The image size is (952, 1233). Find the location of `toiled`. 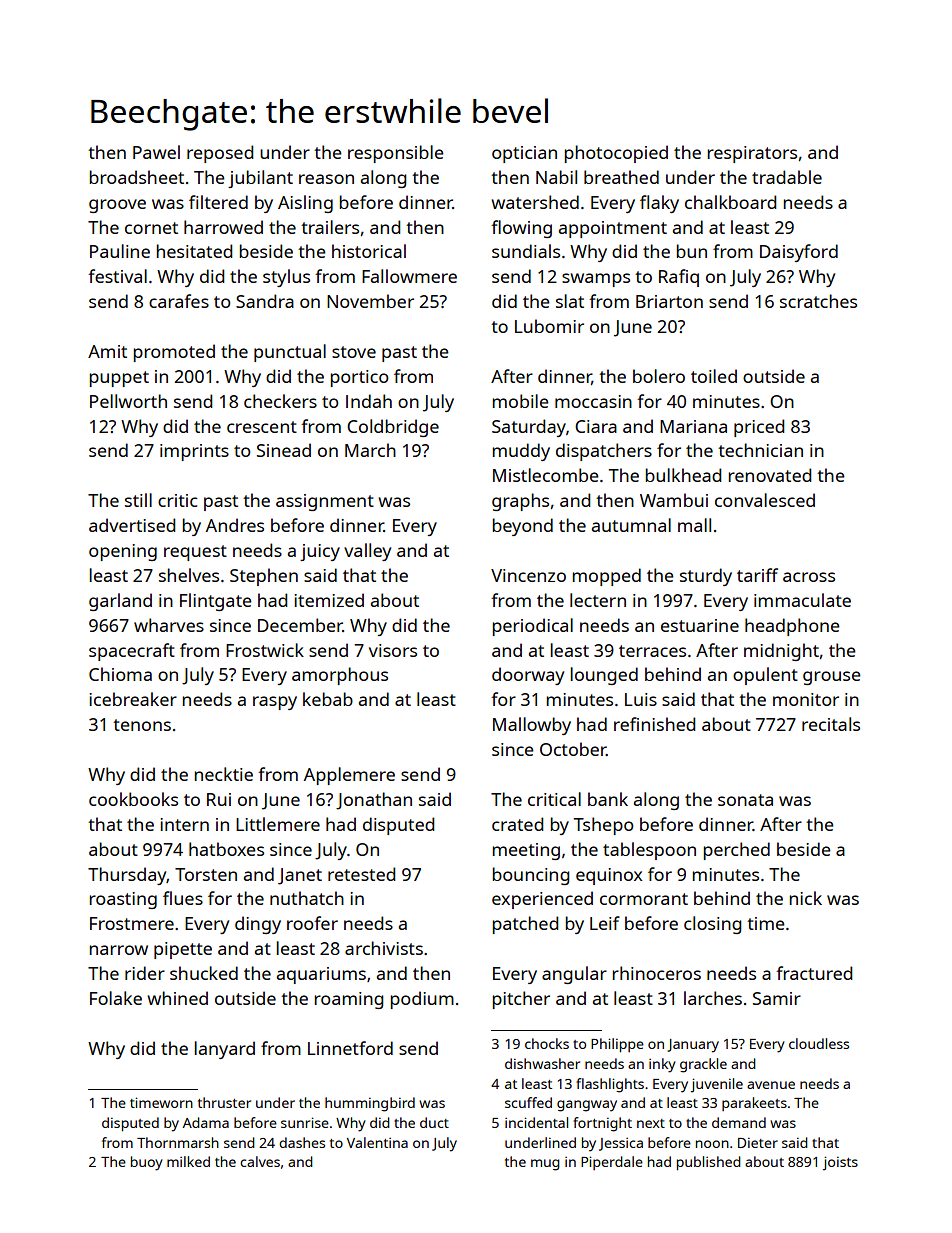

toiled is located at coordinates (714, 376).
